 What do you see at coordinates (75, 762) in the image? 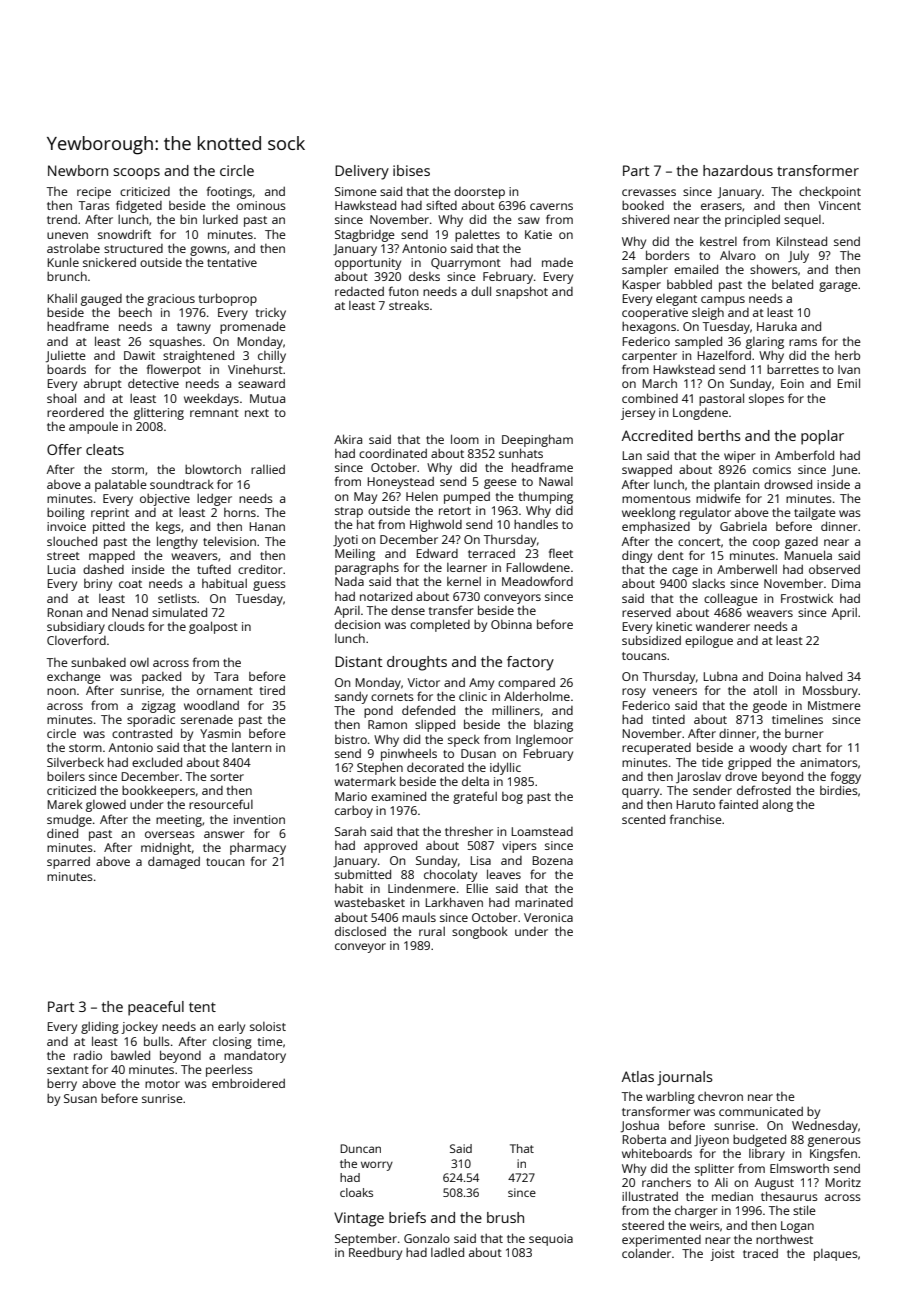
I see `Silverbeck` at bounding box center [75, 762].
